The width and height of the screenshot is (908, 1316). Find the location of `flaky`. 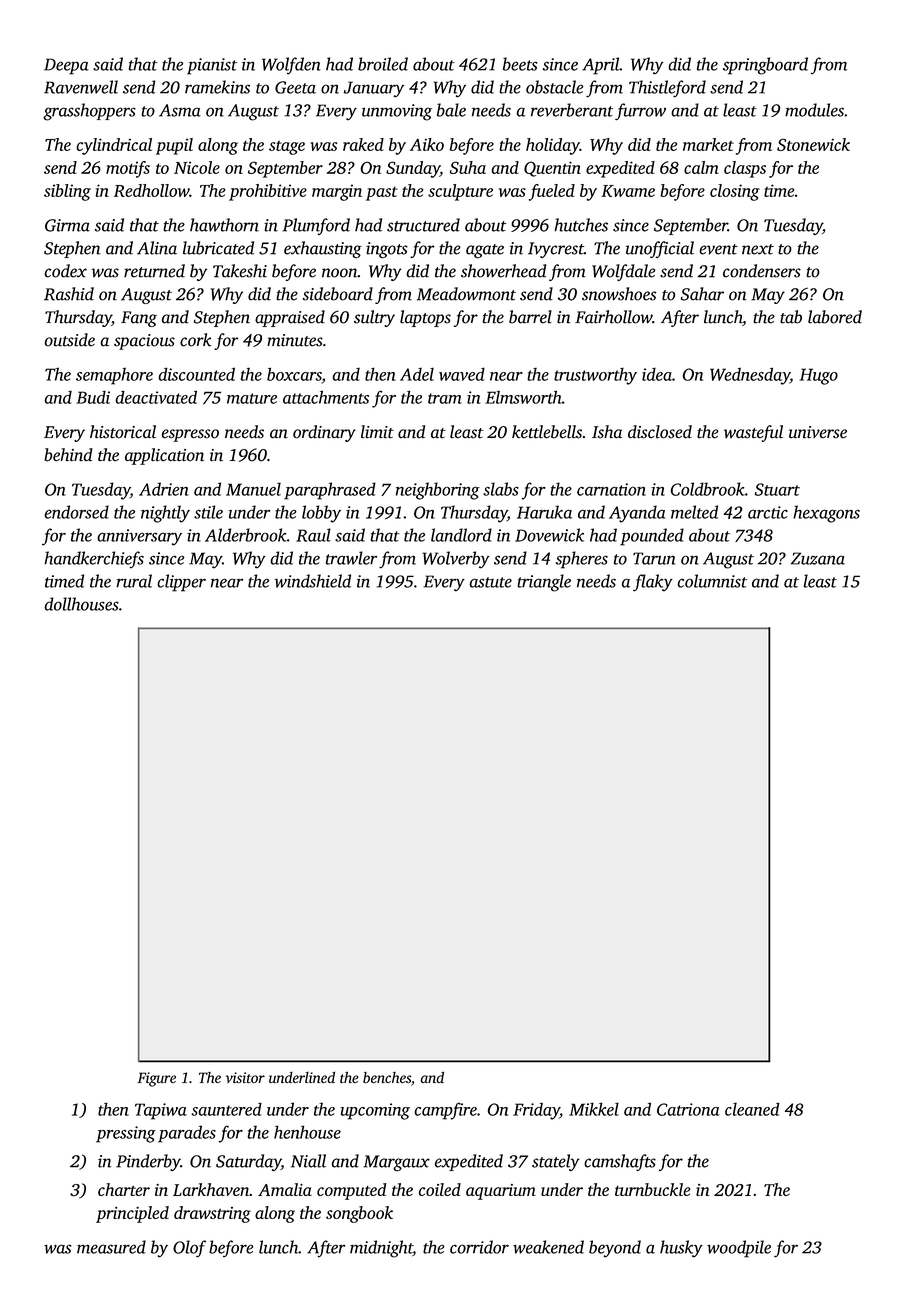

flaky is located at coordinates (653, 583).
